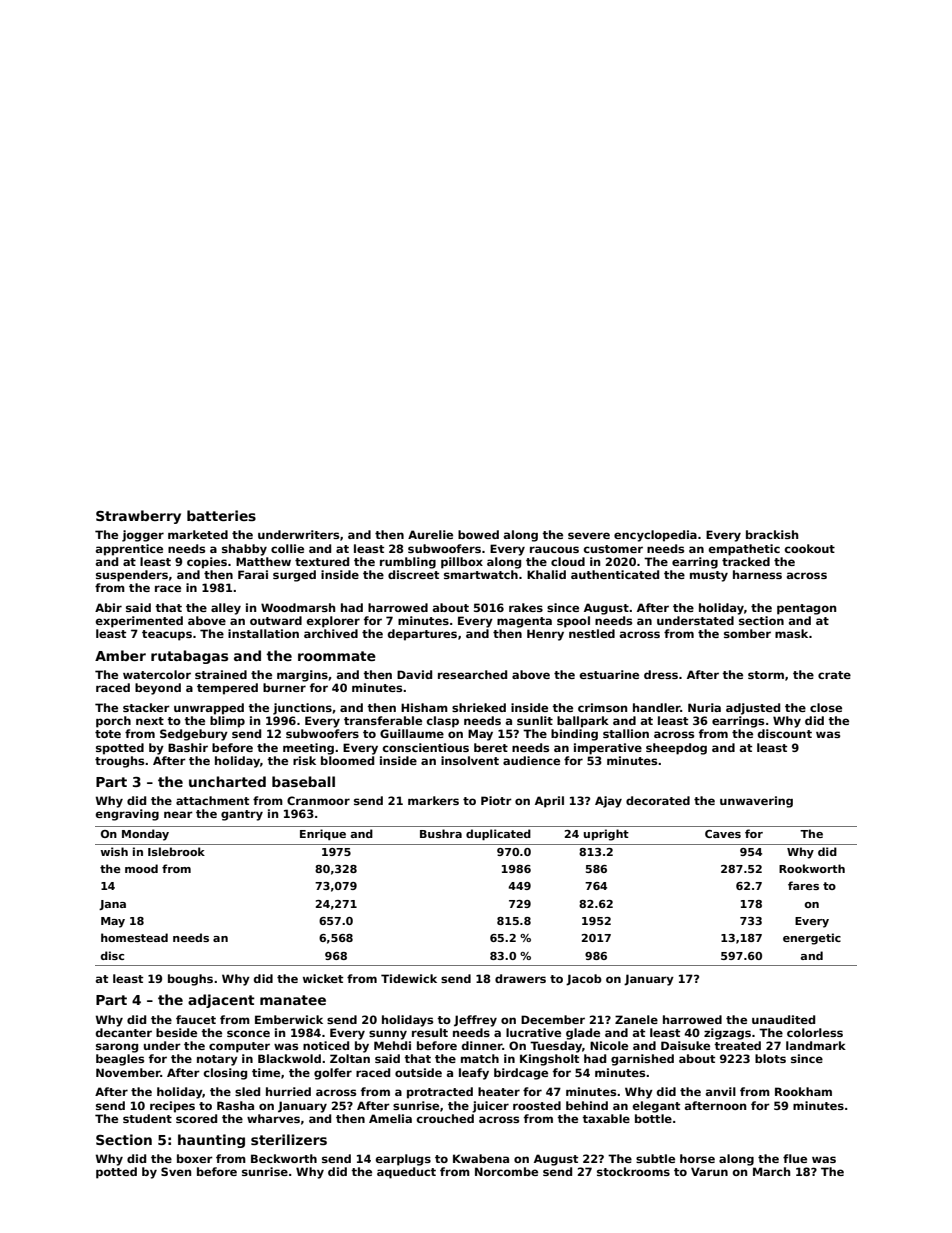 The height and width of the document is (1233, 952). Describe the element at coordinates (656, 1107) in the document. I see `elegant` at that location.
